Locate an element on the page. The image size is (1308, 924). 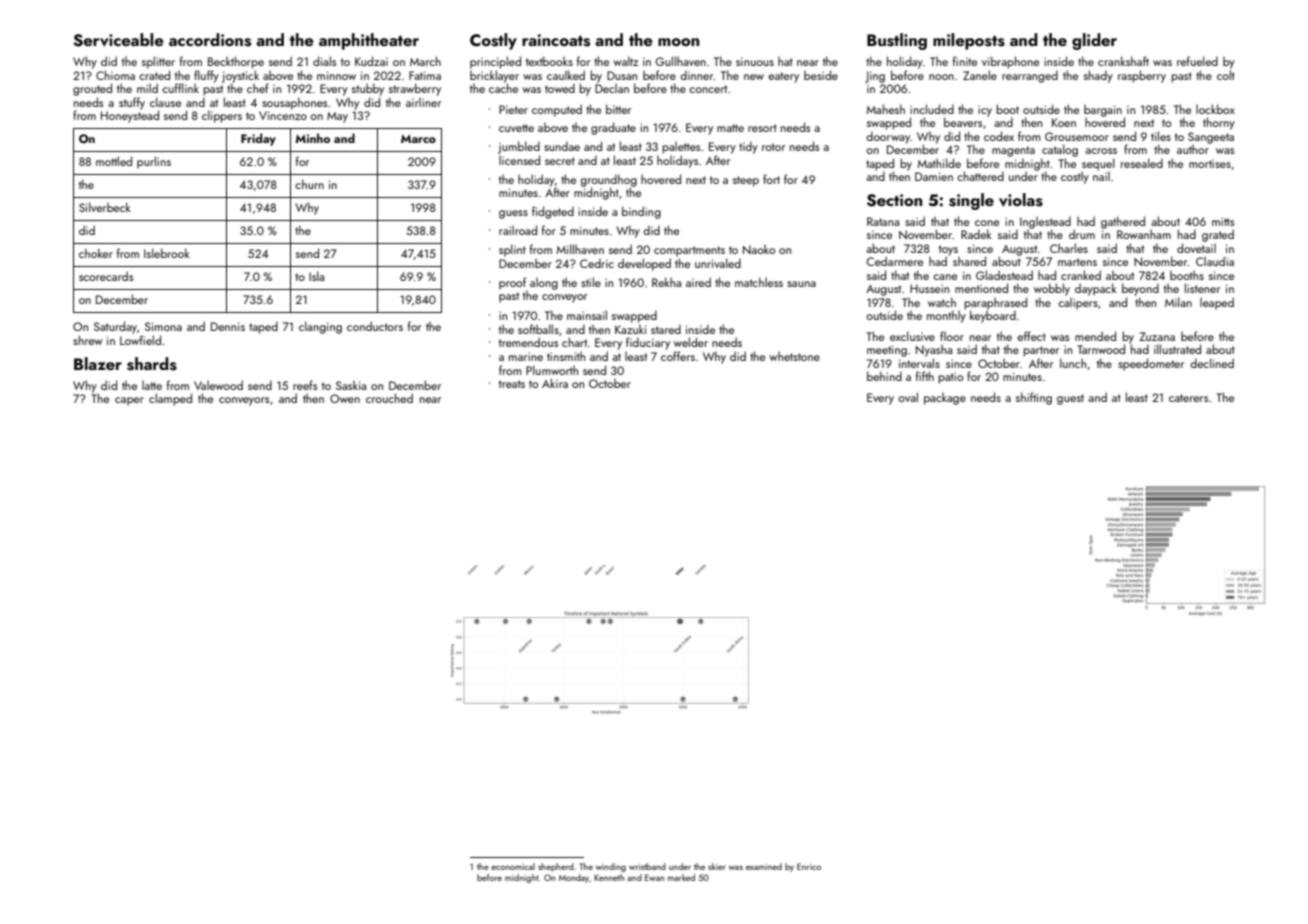
Enrico is located at coordinates (809, 866).
